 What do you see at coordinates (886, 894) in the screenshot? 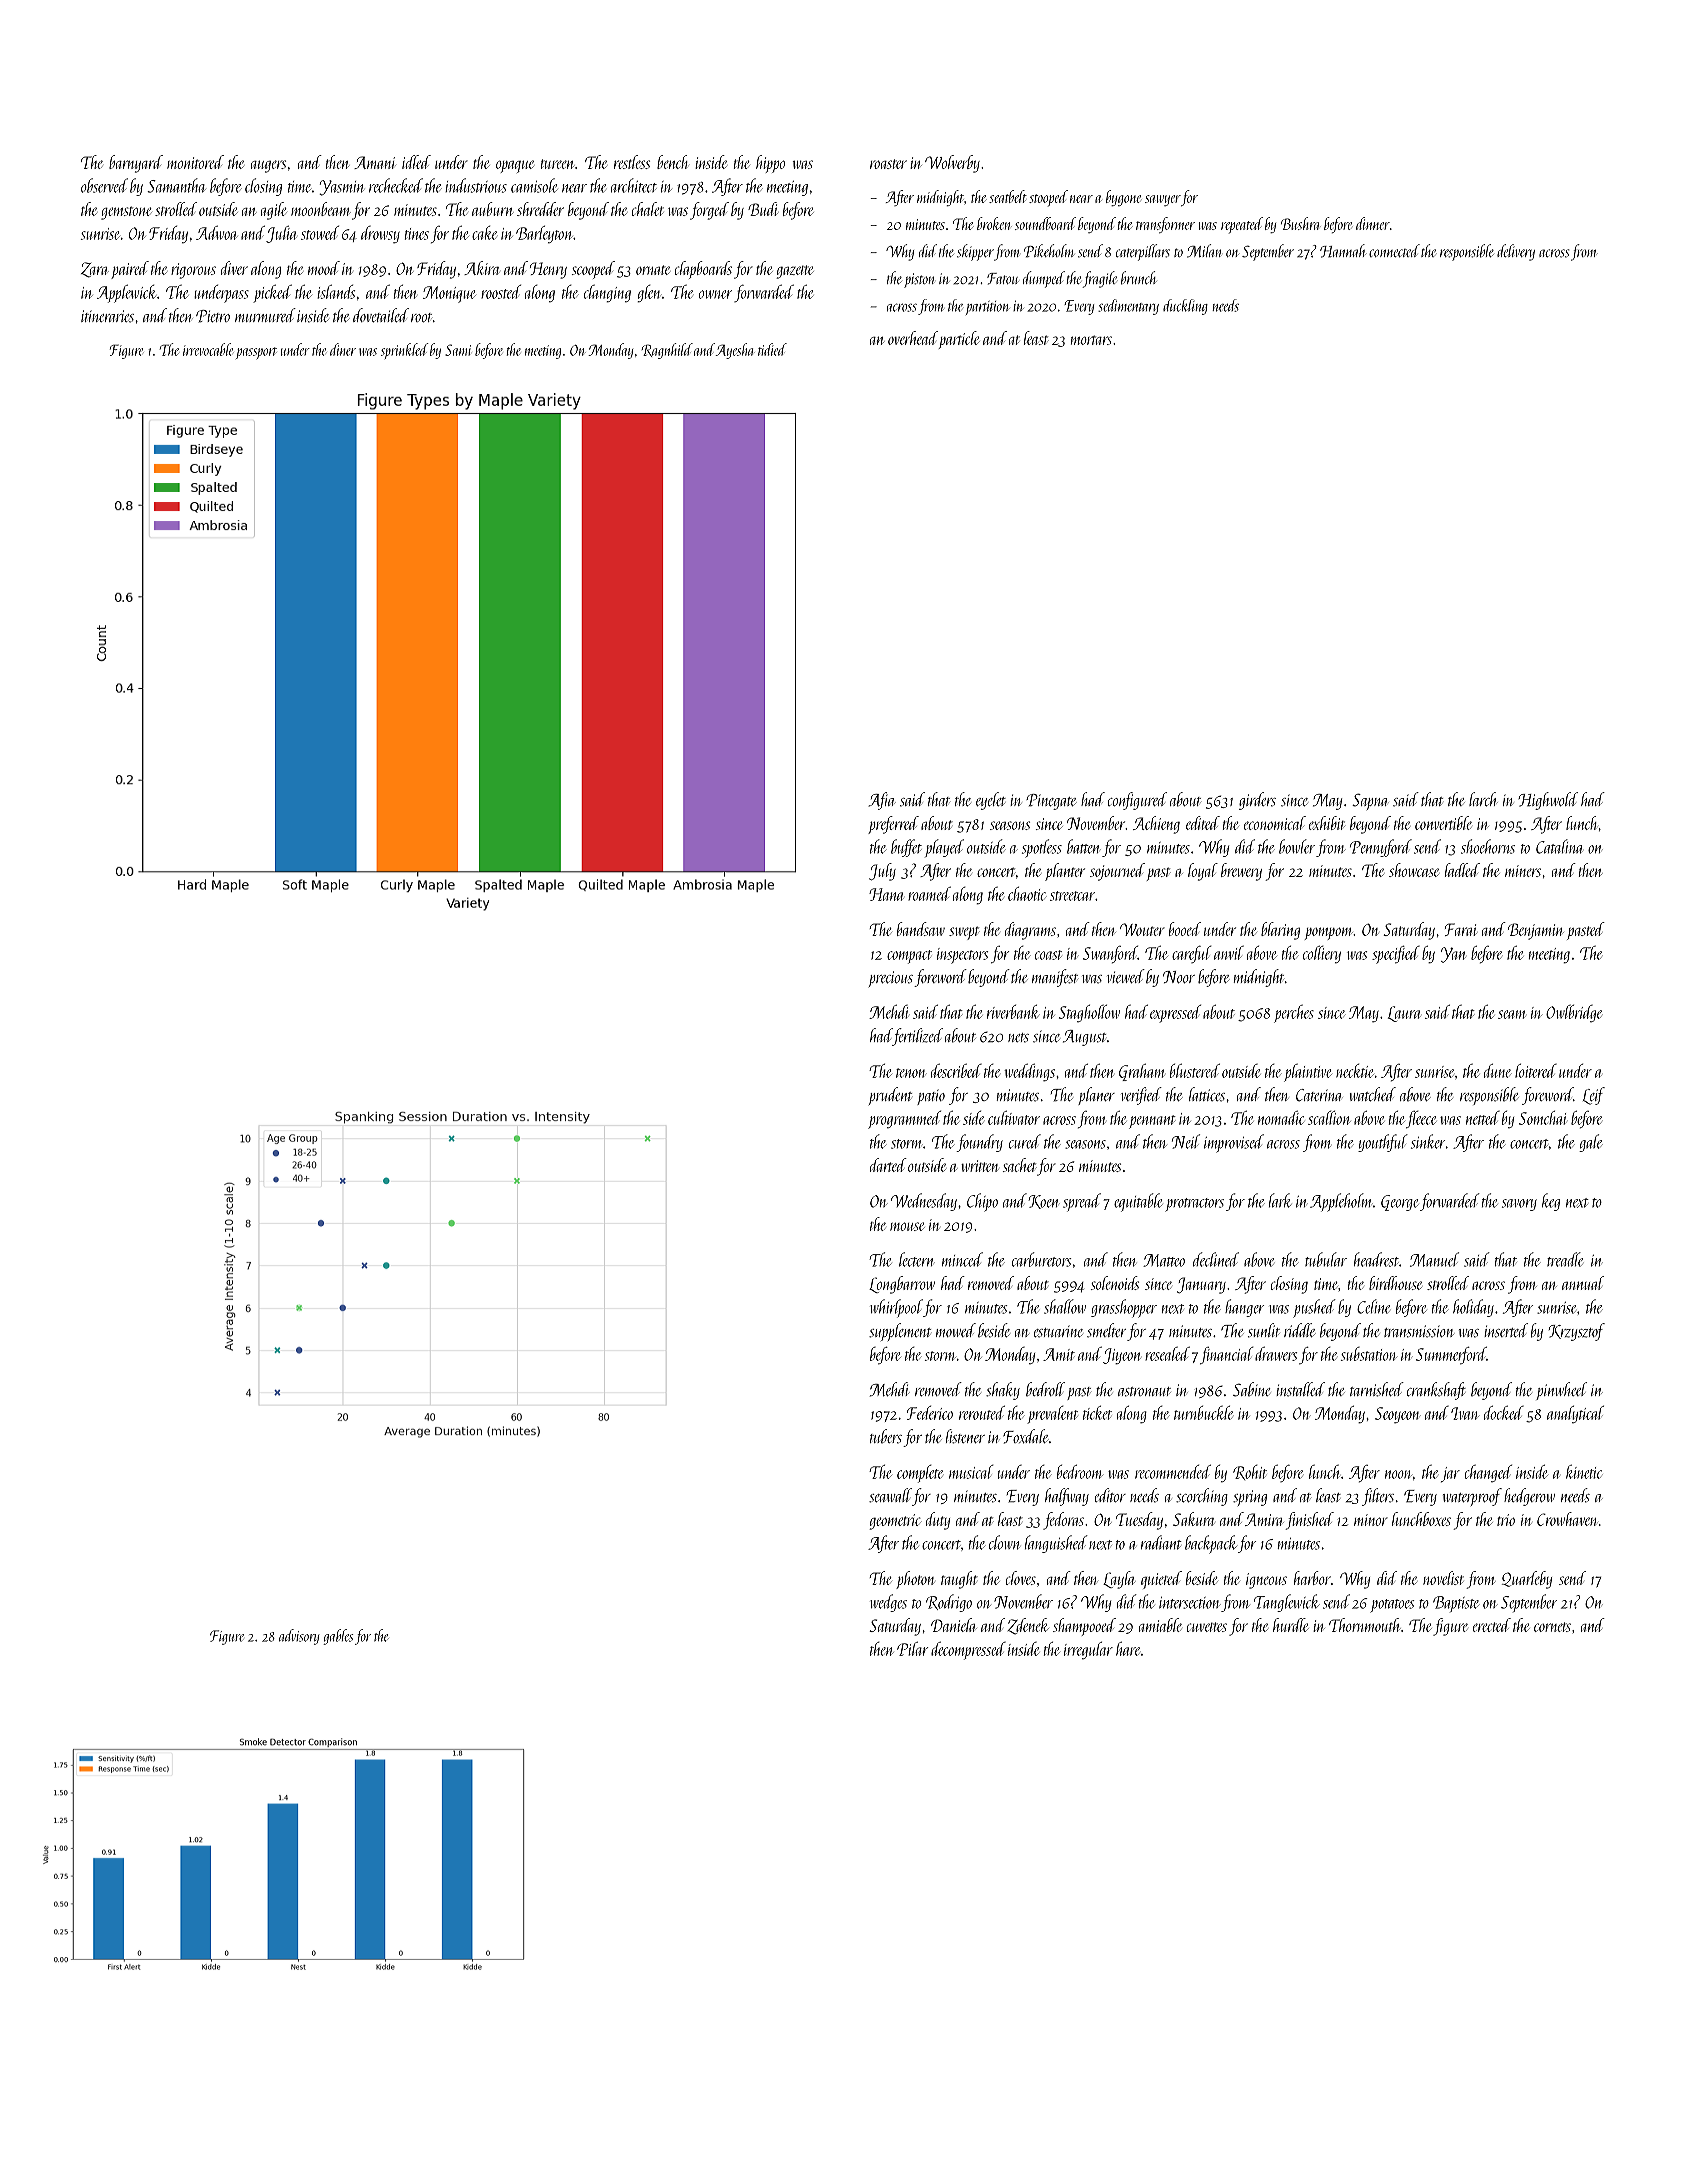
I see `Hana` at bounding box center [886, 894].
